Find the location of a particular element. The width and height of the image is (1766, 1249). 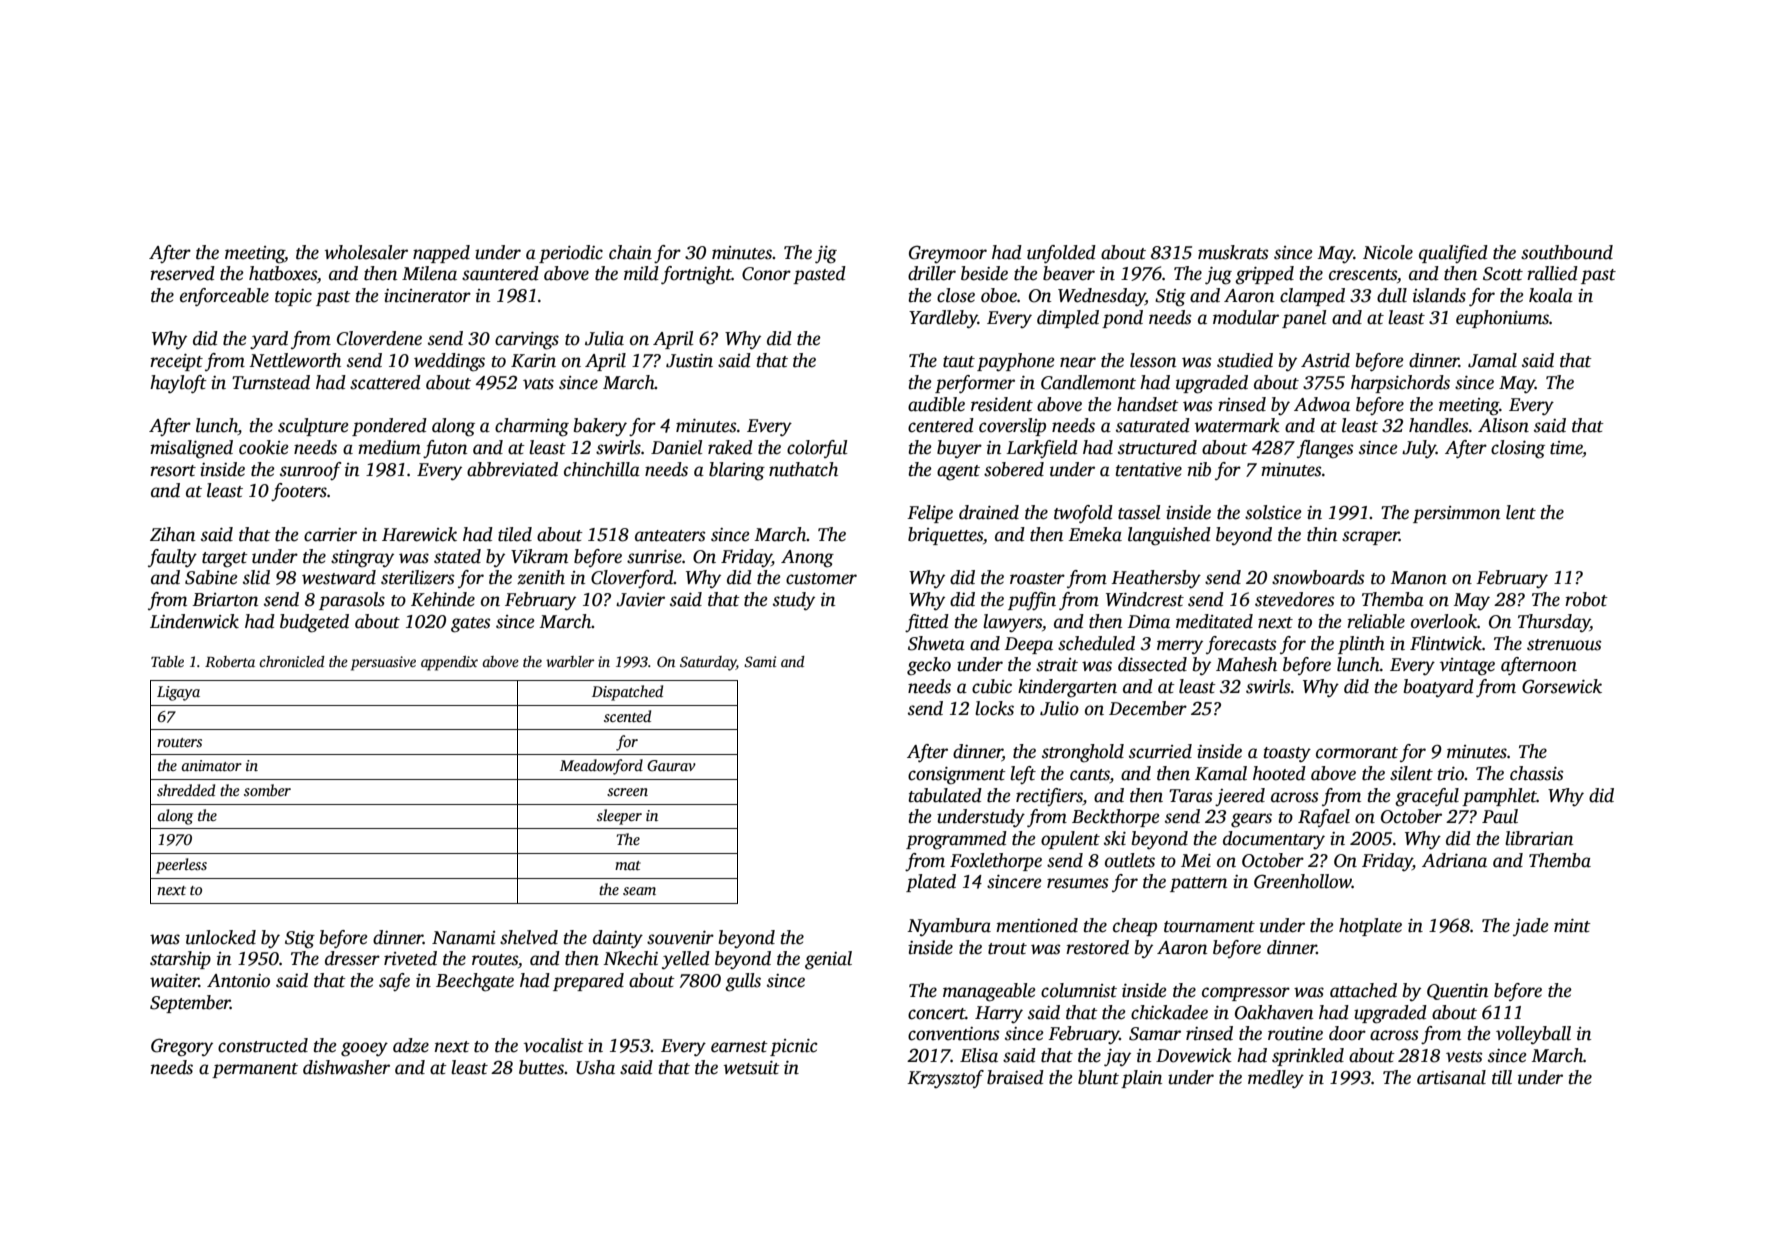

mentioned is located at coordinates (1037, 925).
